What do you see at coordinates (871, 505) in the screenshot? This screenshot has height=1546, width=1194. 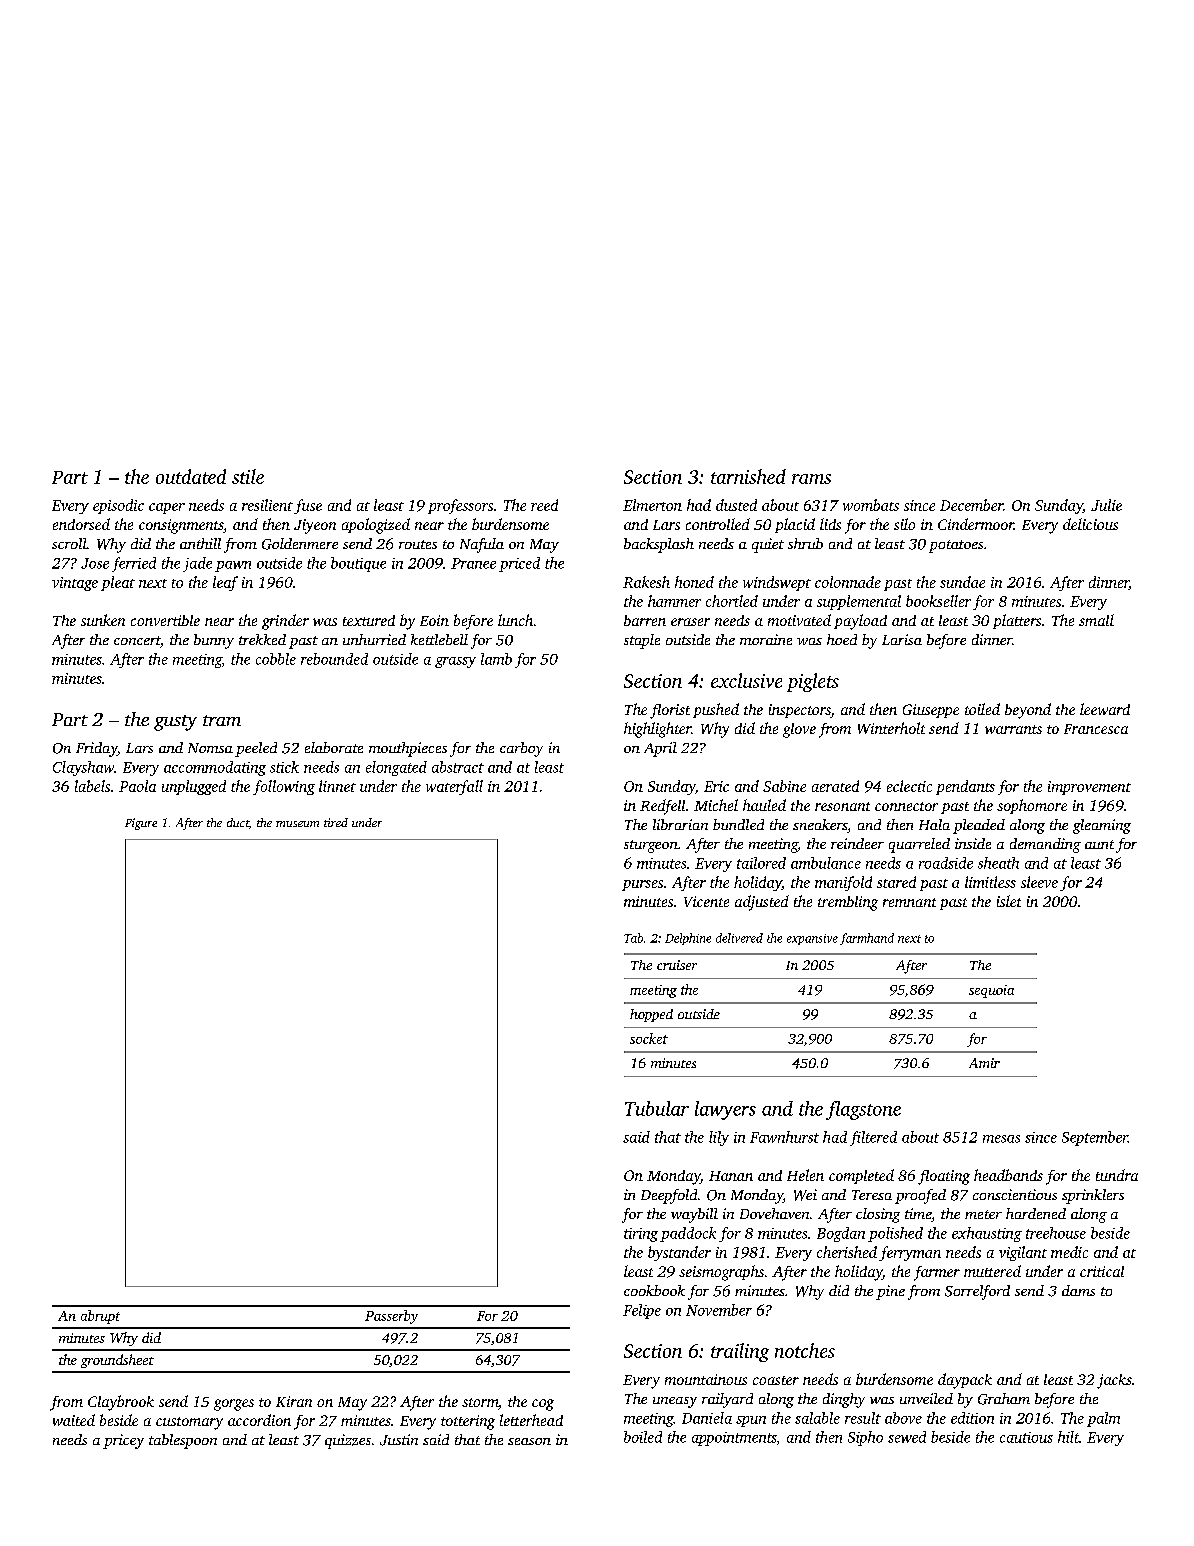 I see `wombats` at bounding box center [871, 505].
